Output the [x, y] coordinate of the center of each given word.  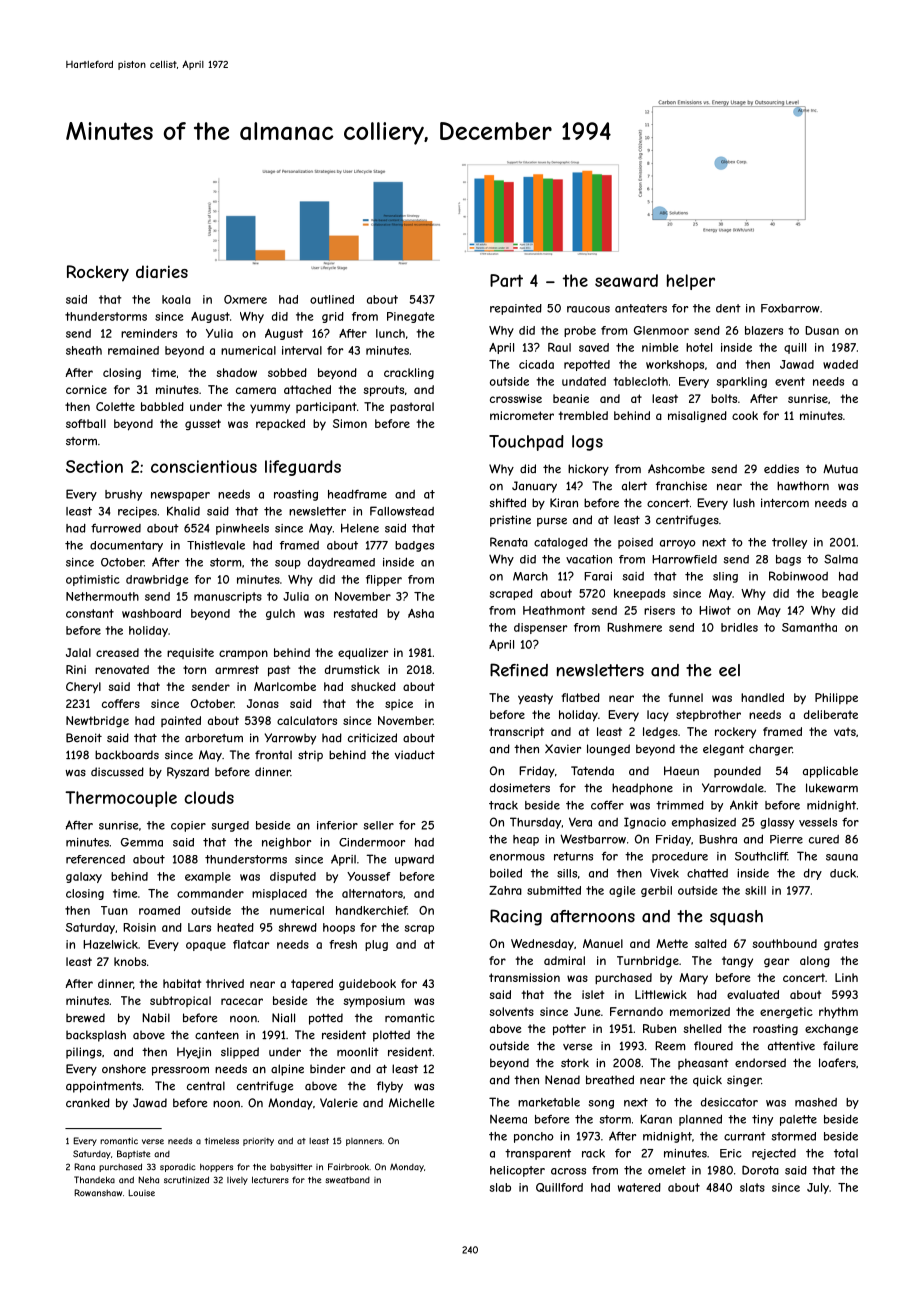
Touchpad [526, 443]
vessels [818, 822]
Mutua [840, 469]
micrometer [522, 415]
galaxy [84, 877]
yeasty [535, 698]
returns [573, 856]
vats [845, 731]
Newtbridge [97, 722]
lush [744, 503]
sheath [84, 350]
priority [258, 1141]
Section [94, 466]
